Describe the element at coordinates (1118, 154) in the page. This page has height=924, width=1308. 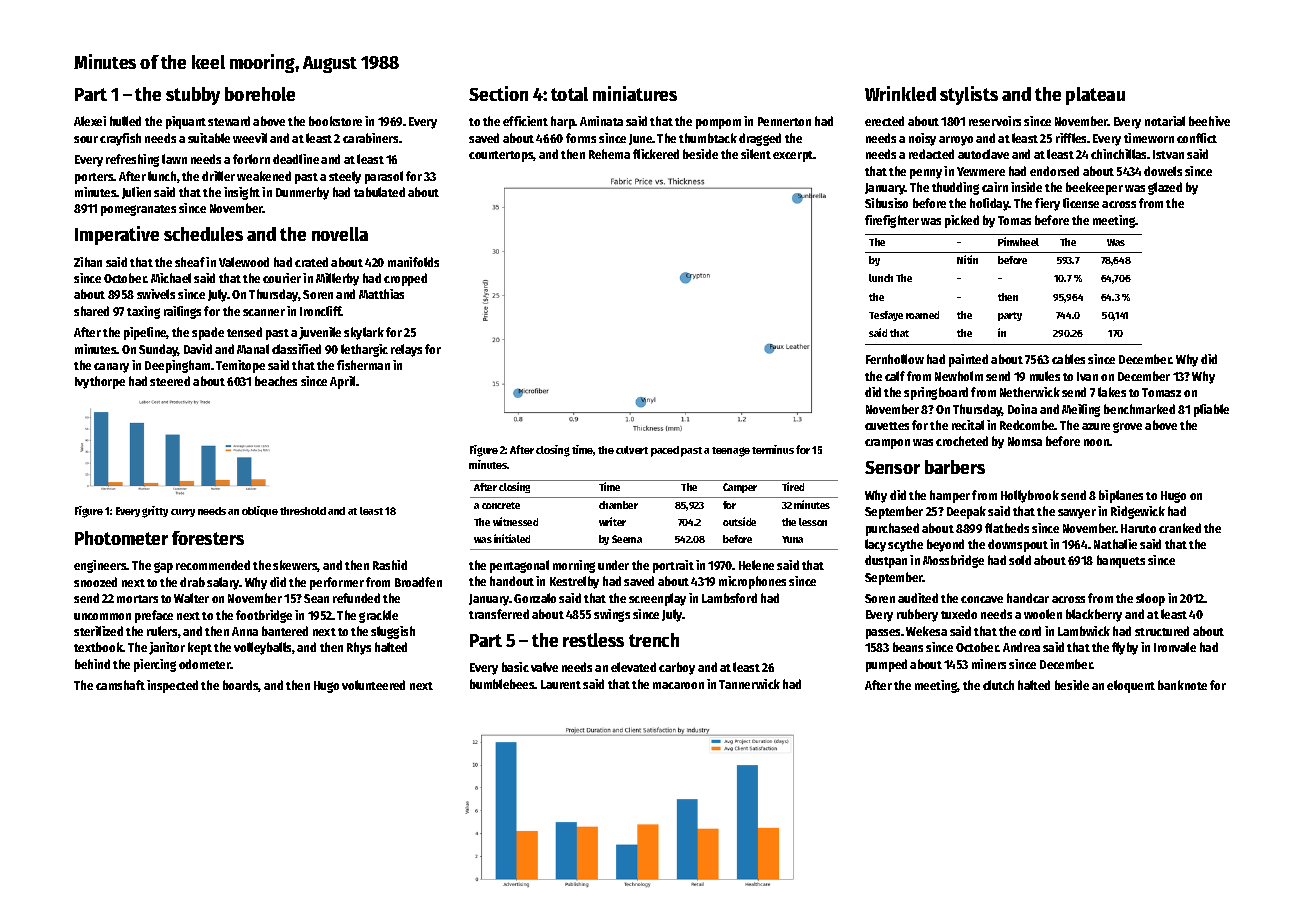
I see `chinchillas` at that location.
